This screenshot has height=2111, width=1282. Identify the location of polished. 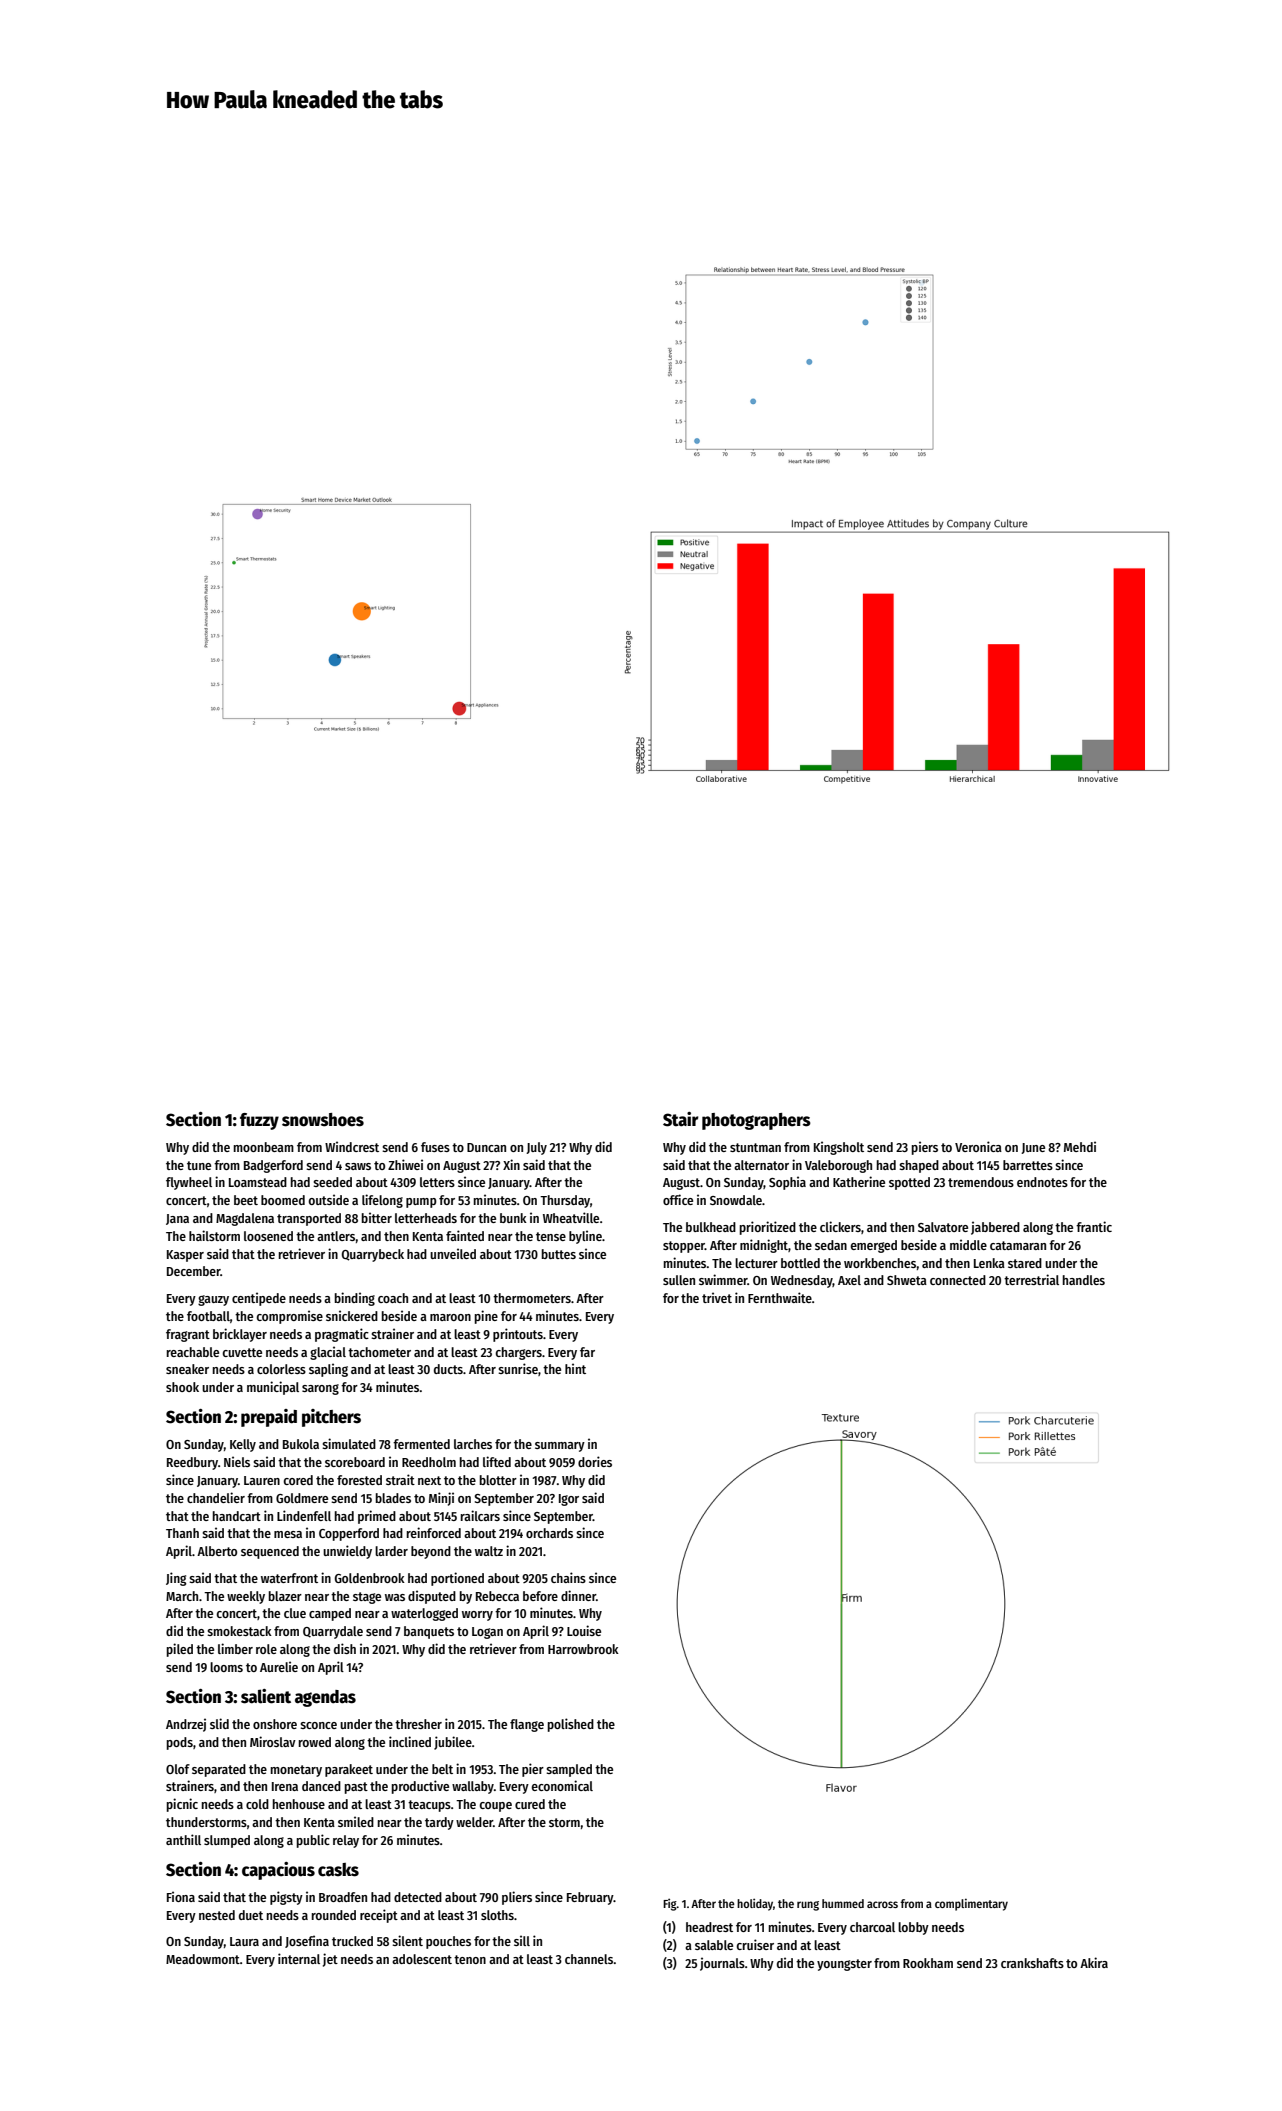
(571, 1725).
